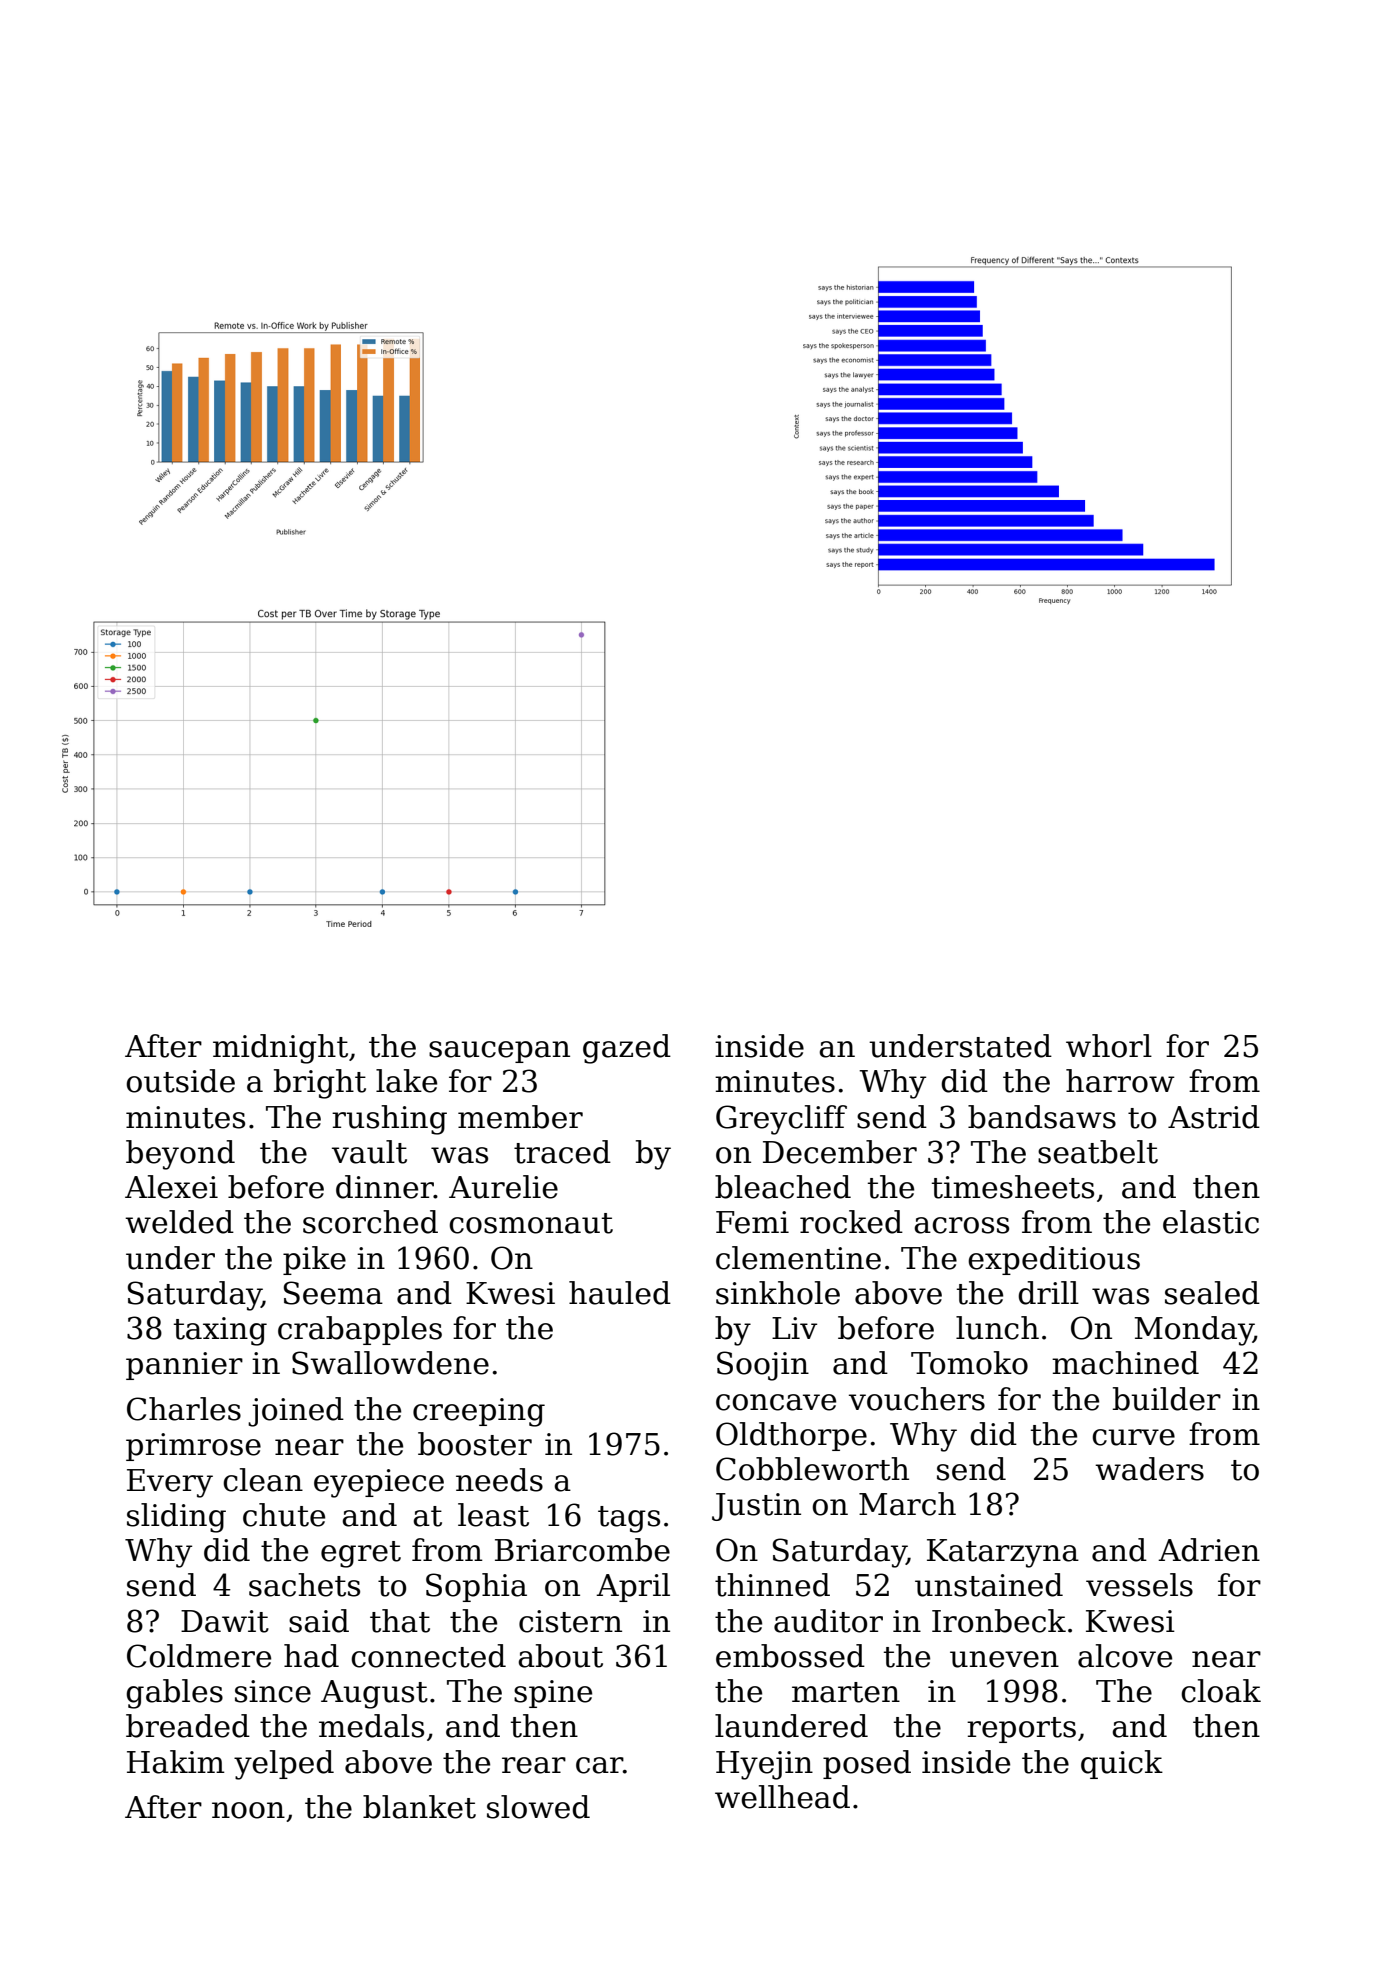  I want to click on egret, so click(361, 1554).
